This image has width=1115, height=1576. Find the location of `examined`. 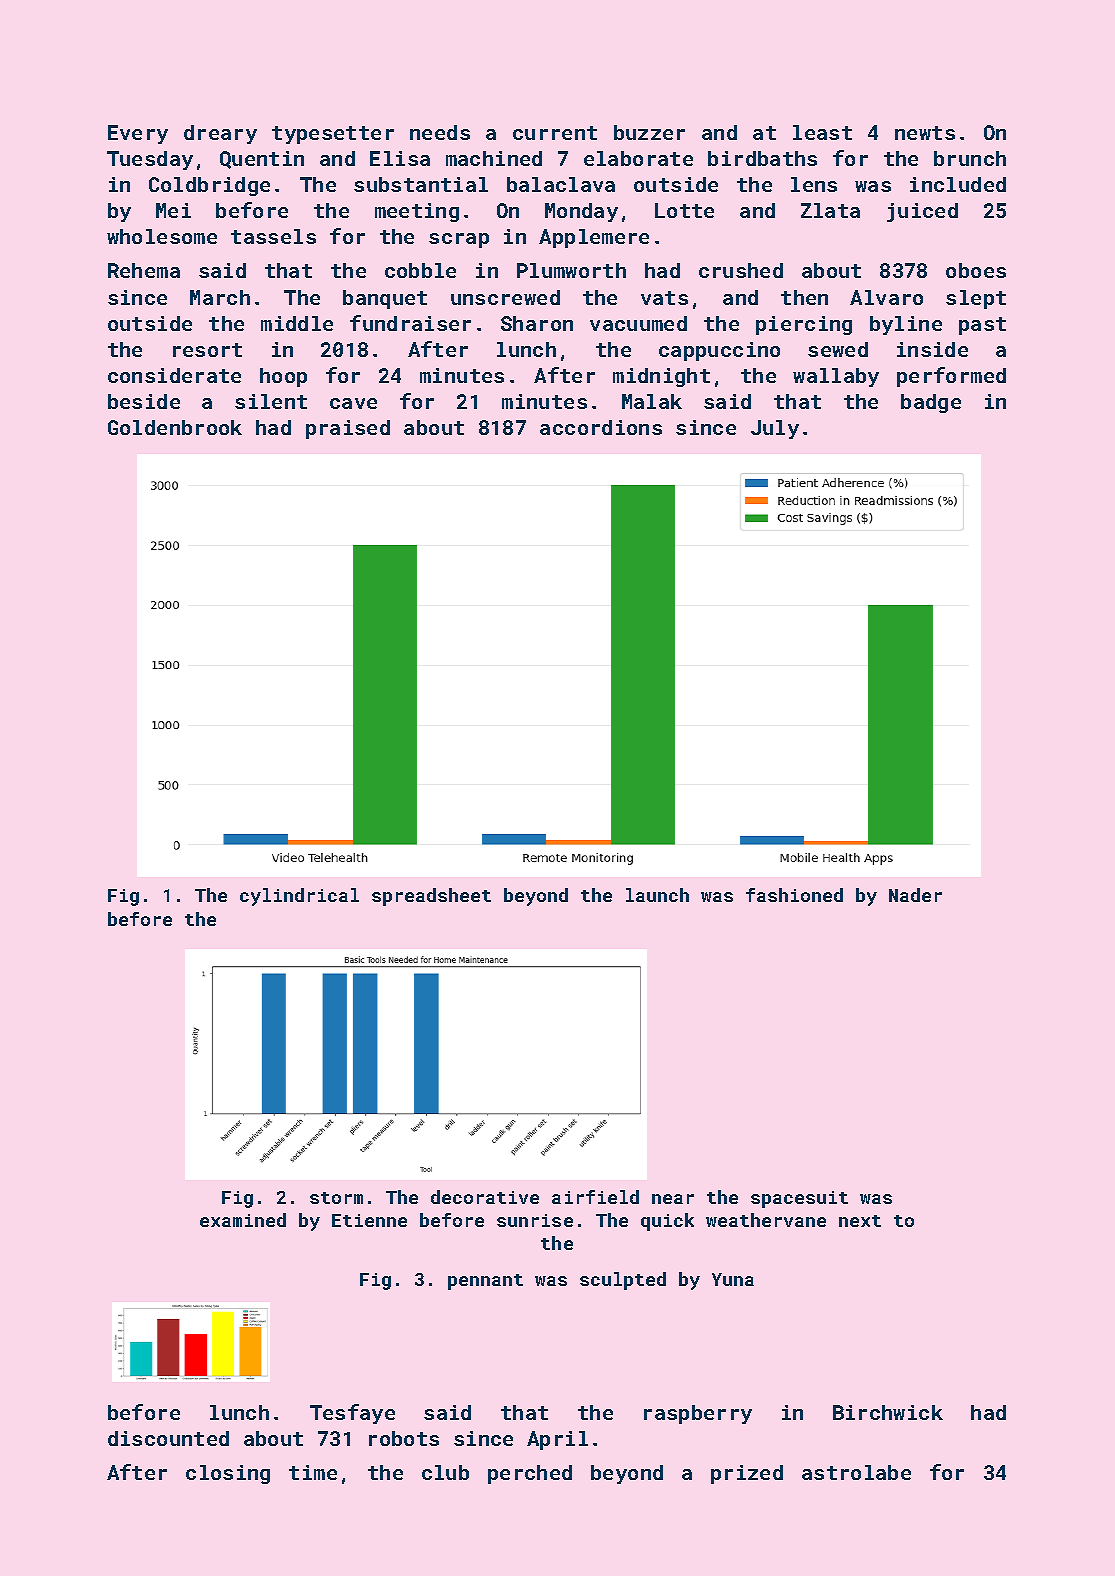

examined is located at coordinates (243, 1220).
